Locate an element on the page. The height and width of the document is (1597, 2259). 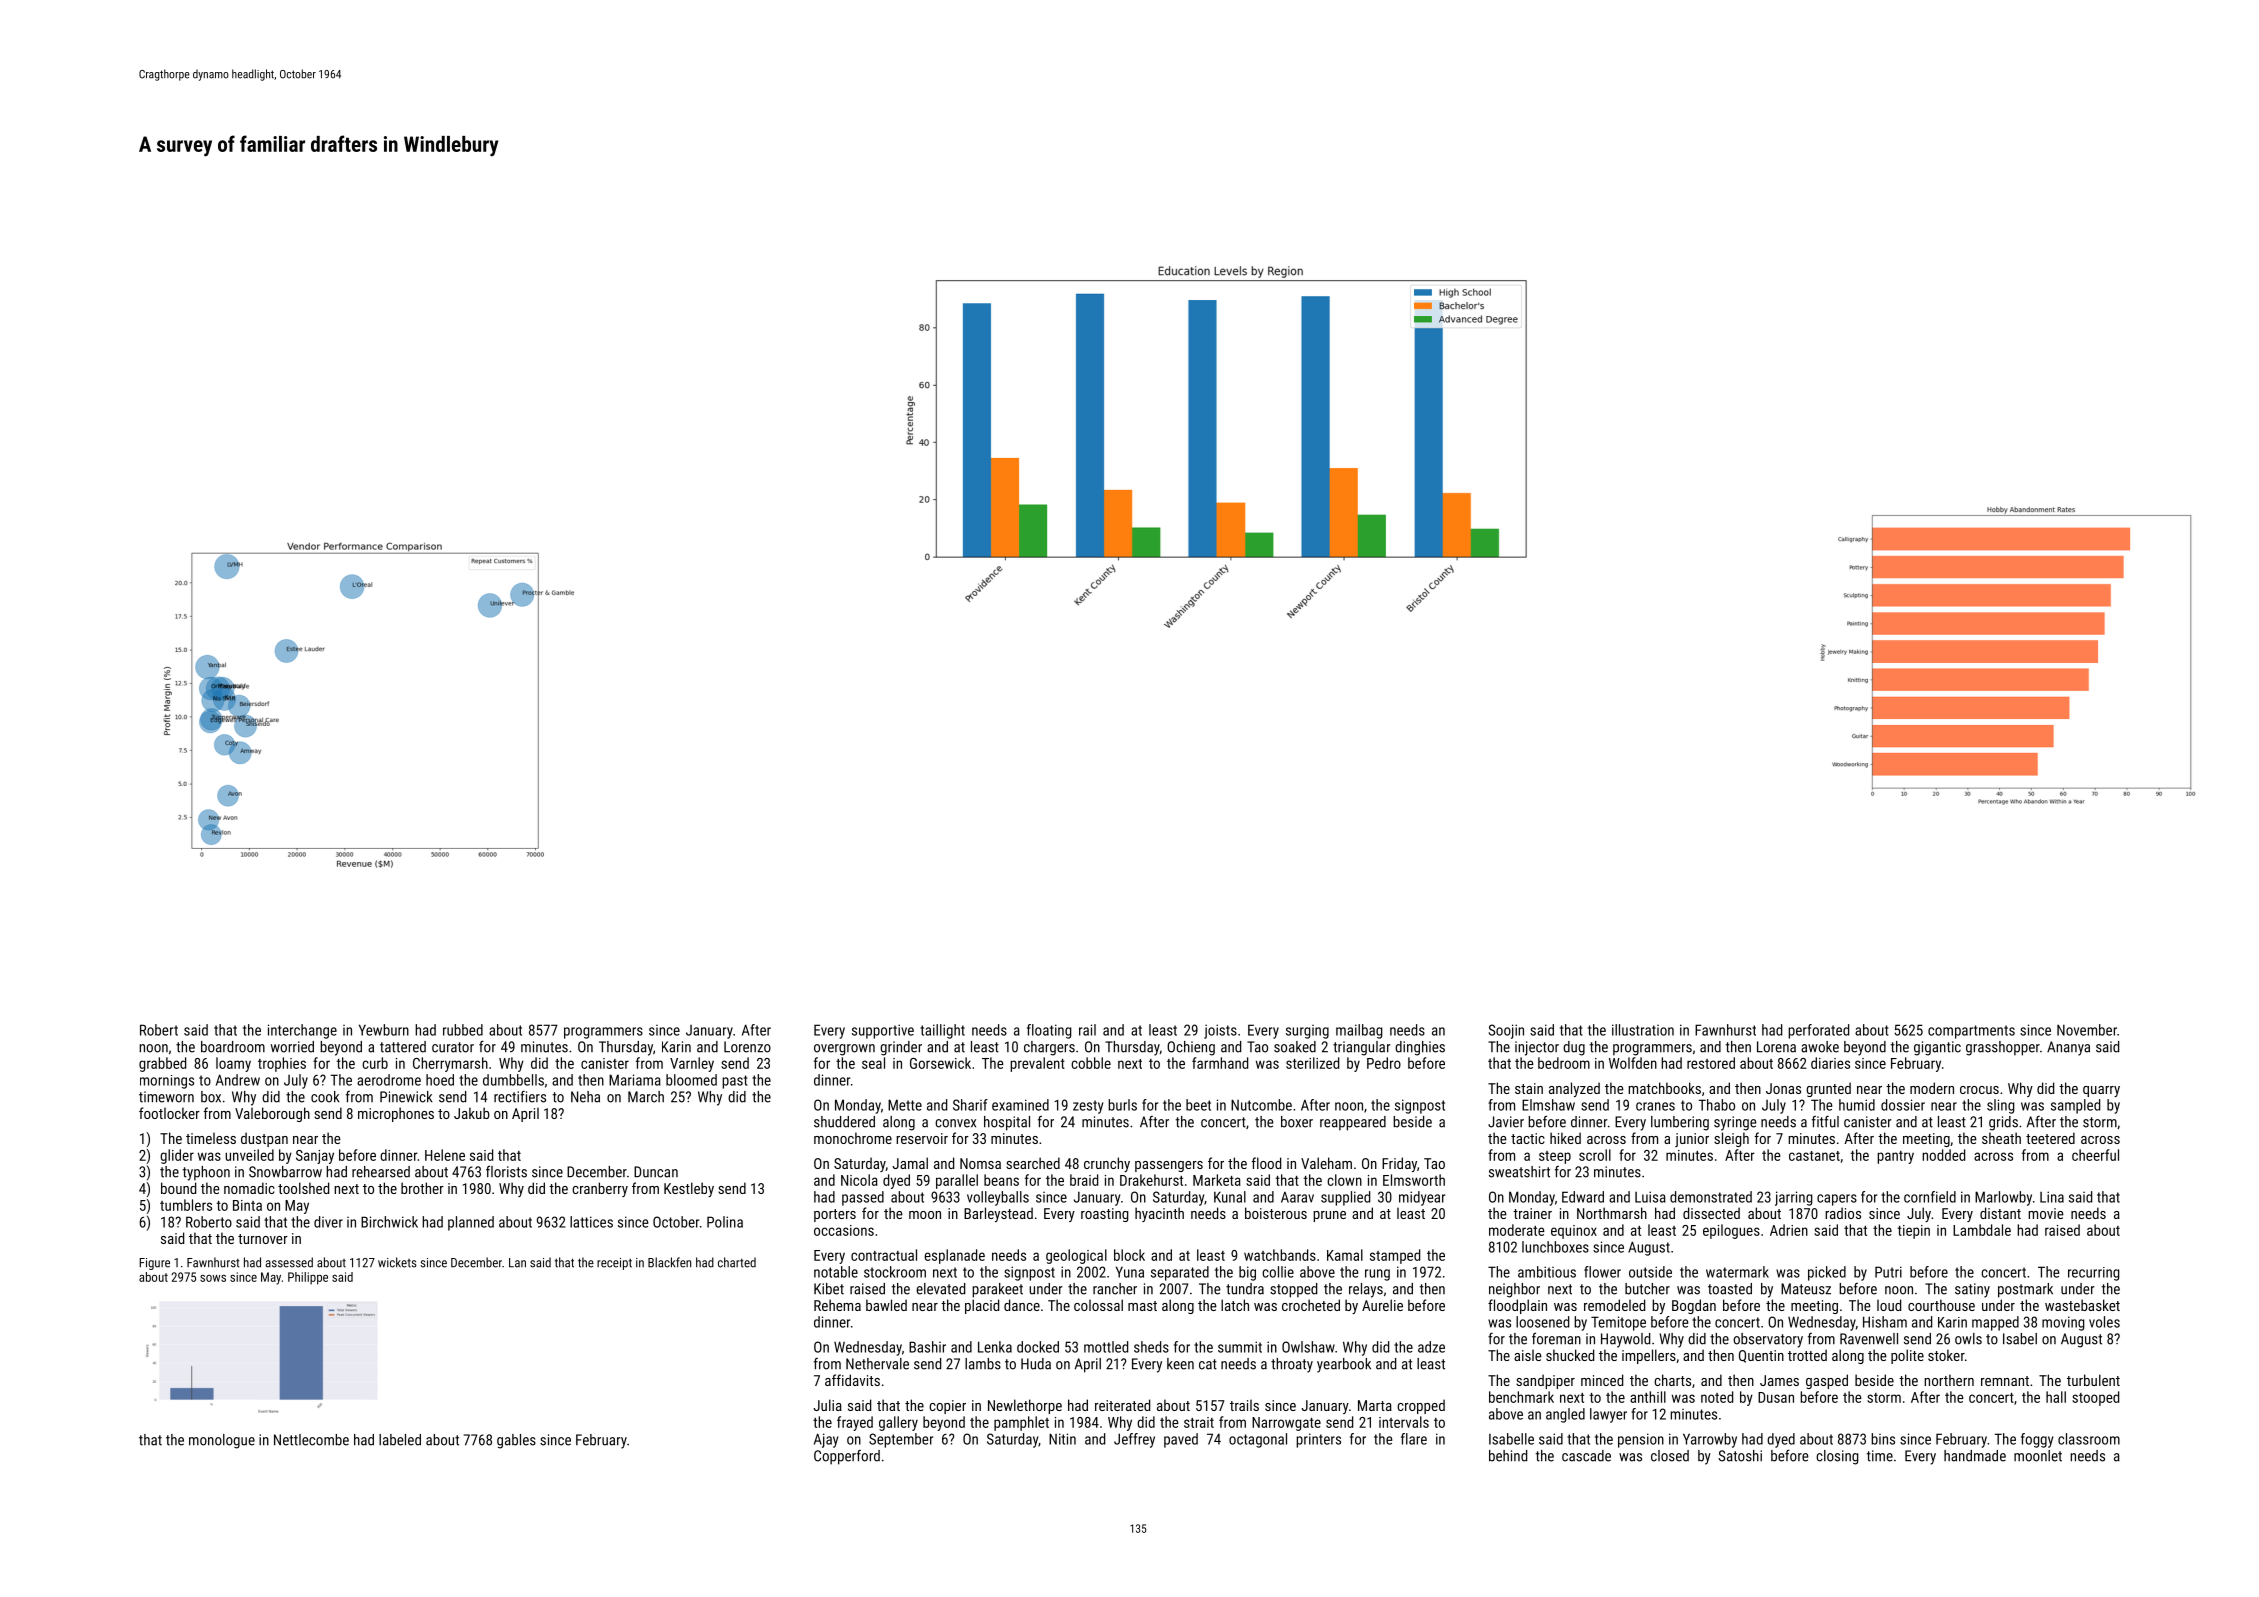
compartments is located at coordinates (1971, 1032).
